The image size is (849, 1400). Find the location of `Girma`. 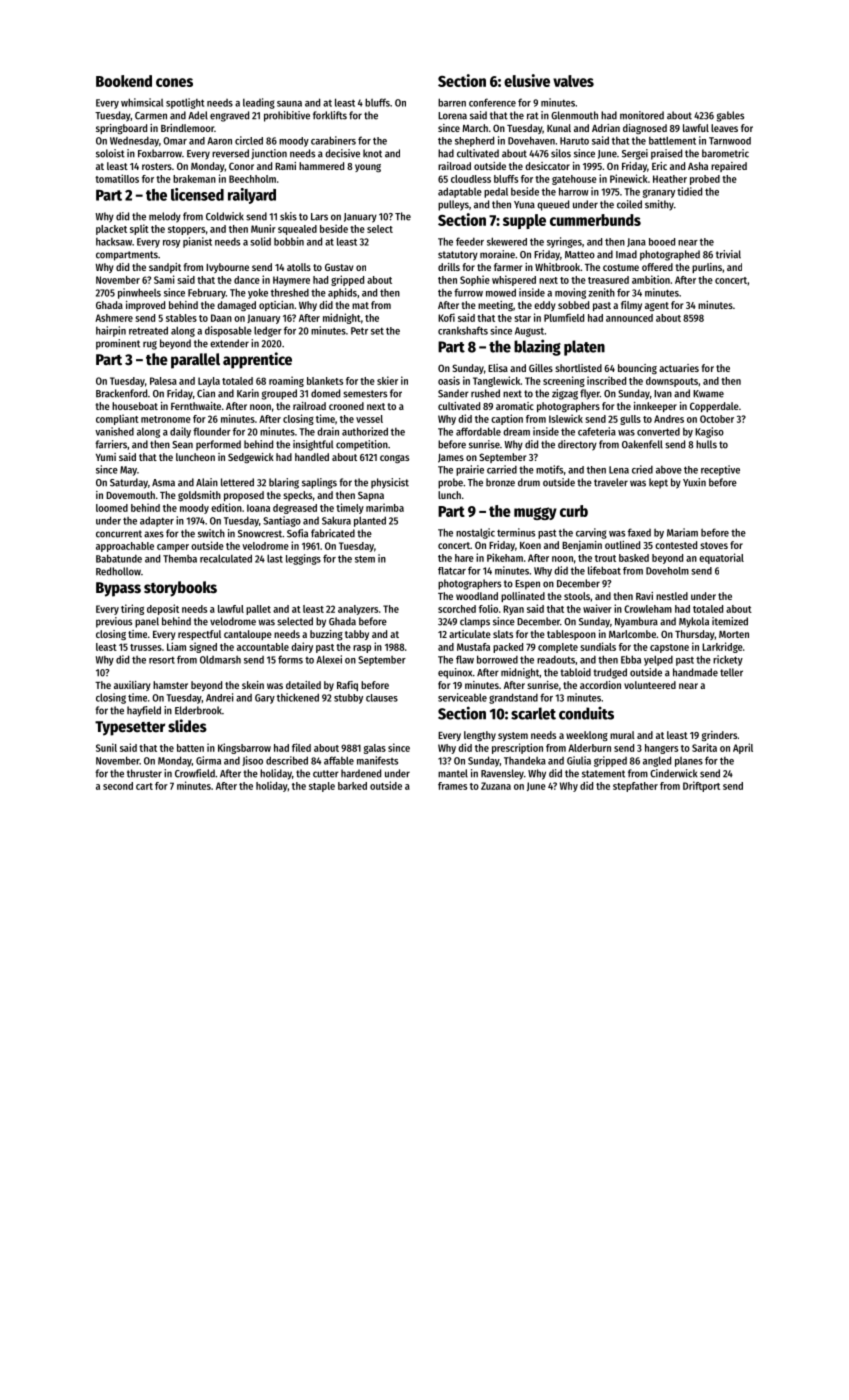

Girma is located at coordinates (208, 760).
